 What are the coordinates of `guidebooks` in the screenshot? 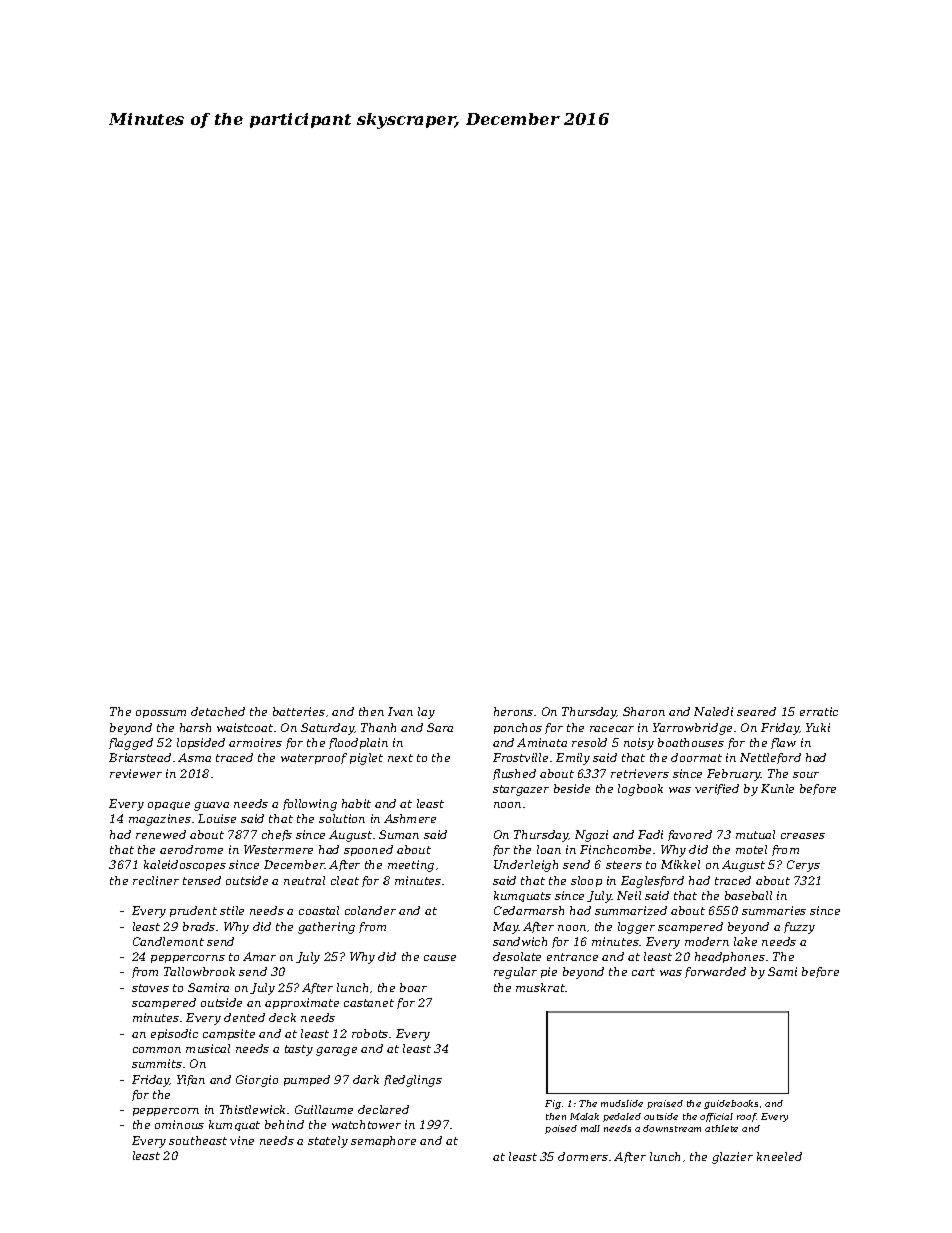 It's located at (731, 1104).
